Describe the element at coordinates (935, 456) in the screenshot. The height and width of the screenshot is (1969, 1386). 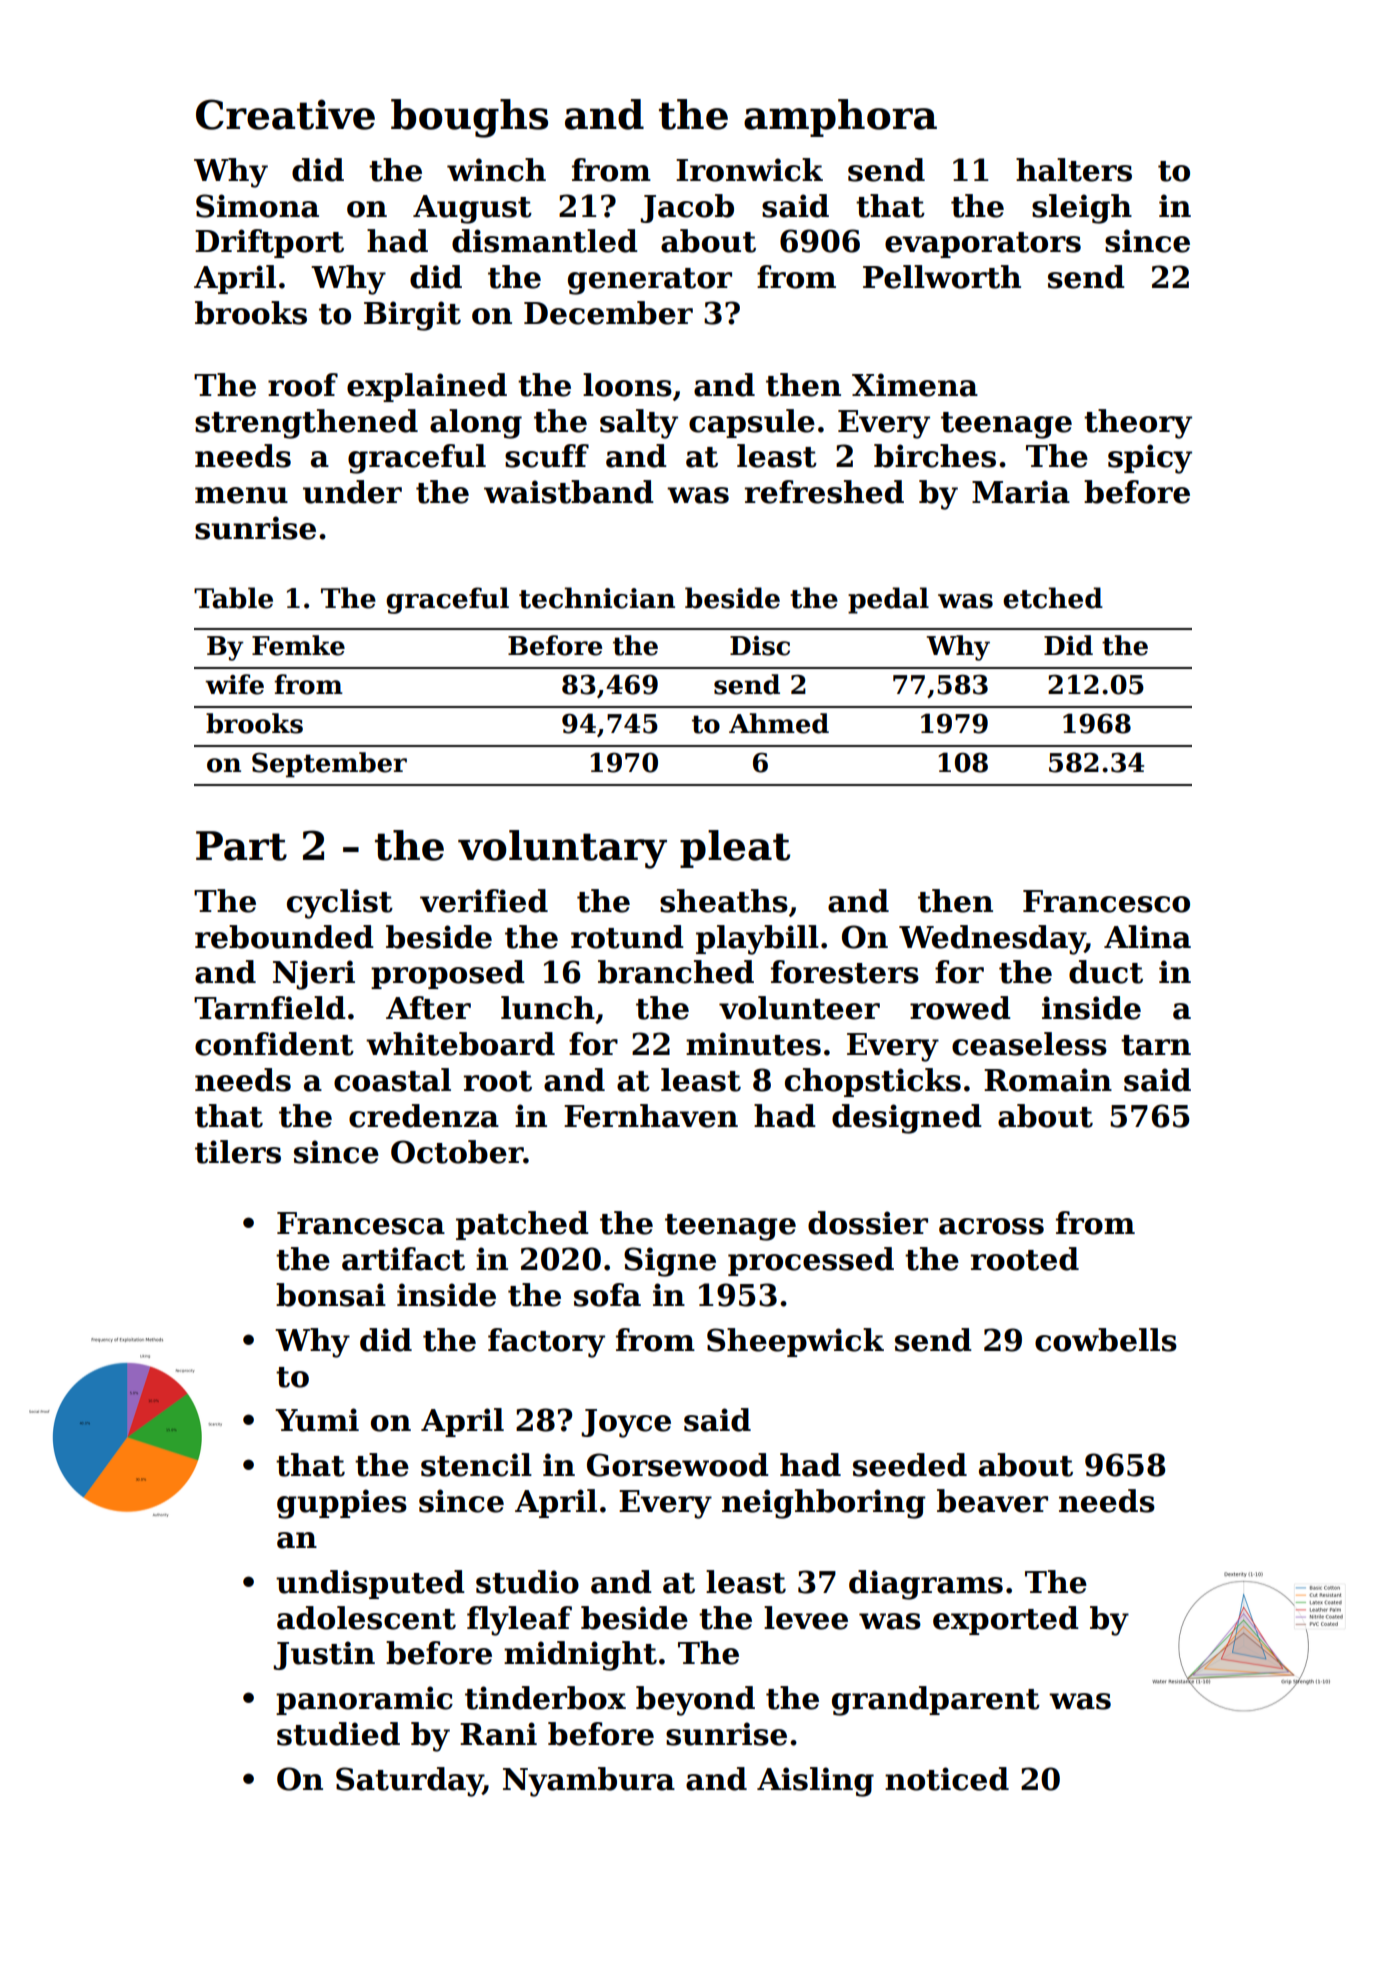
I see `birches` at that location.
